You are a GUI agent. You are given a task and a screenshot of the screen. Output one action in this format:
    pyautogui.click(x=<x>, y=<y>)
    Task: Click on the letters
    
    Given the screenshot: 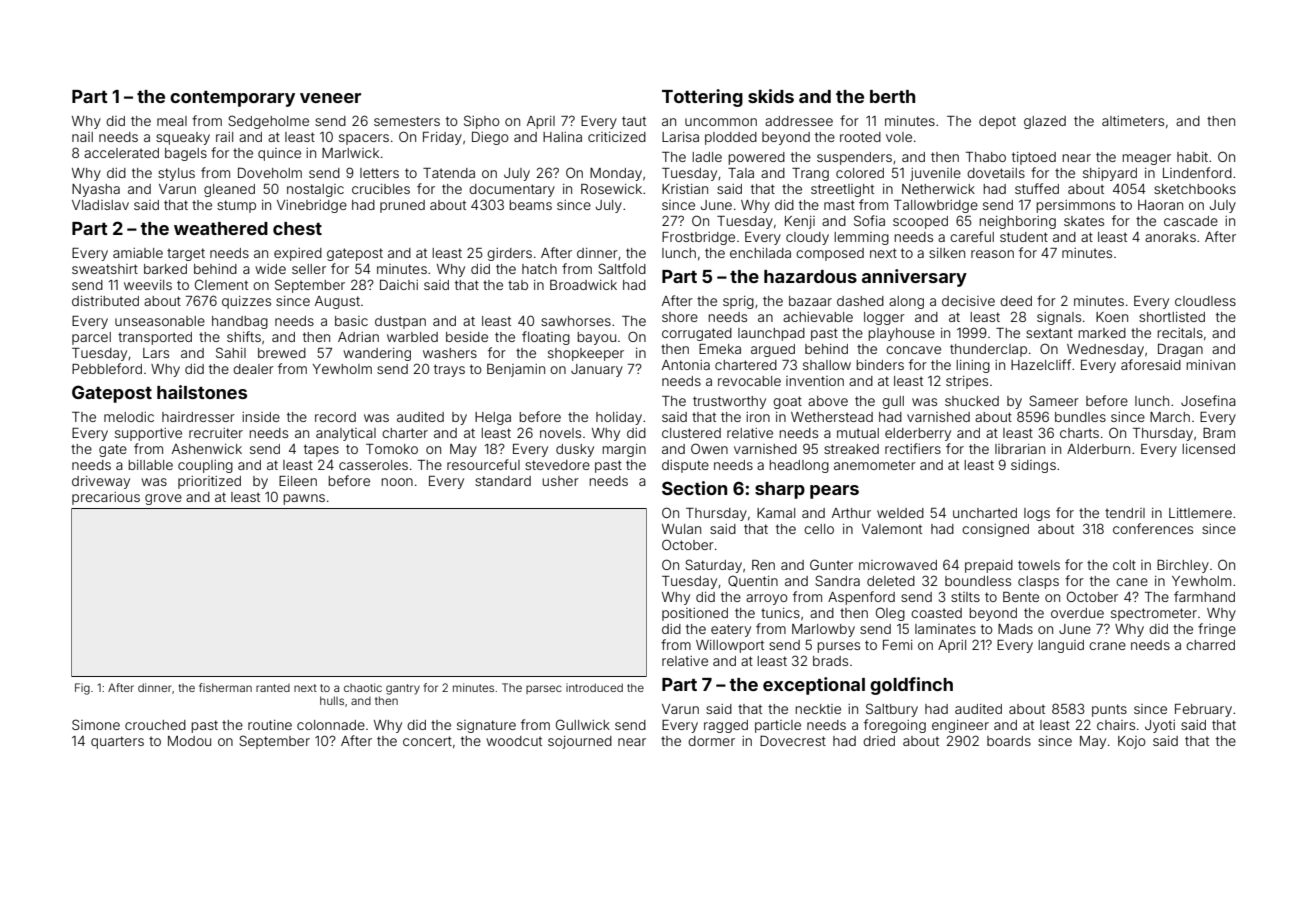 What is the action you would take?
    pyautogui.click(x=379, y=173)
